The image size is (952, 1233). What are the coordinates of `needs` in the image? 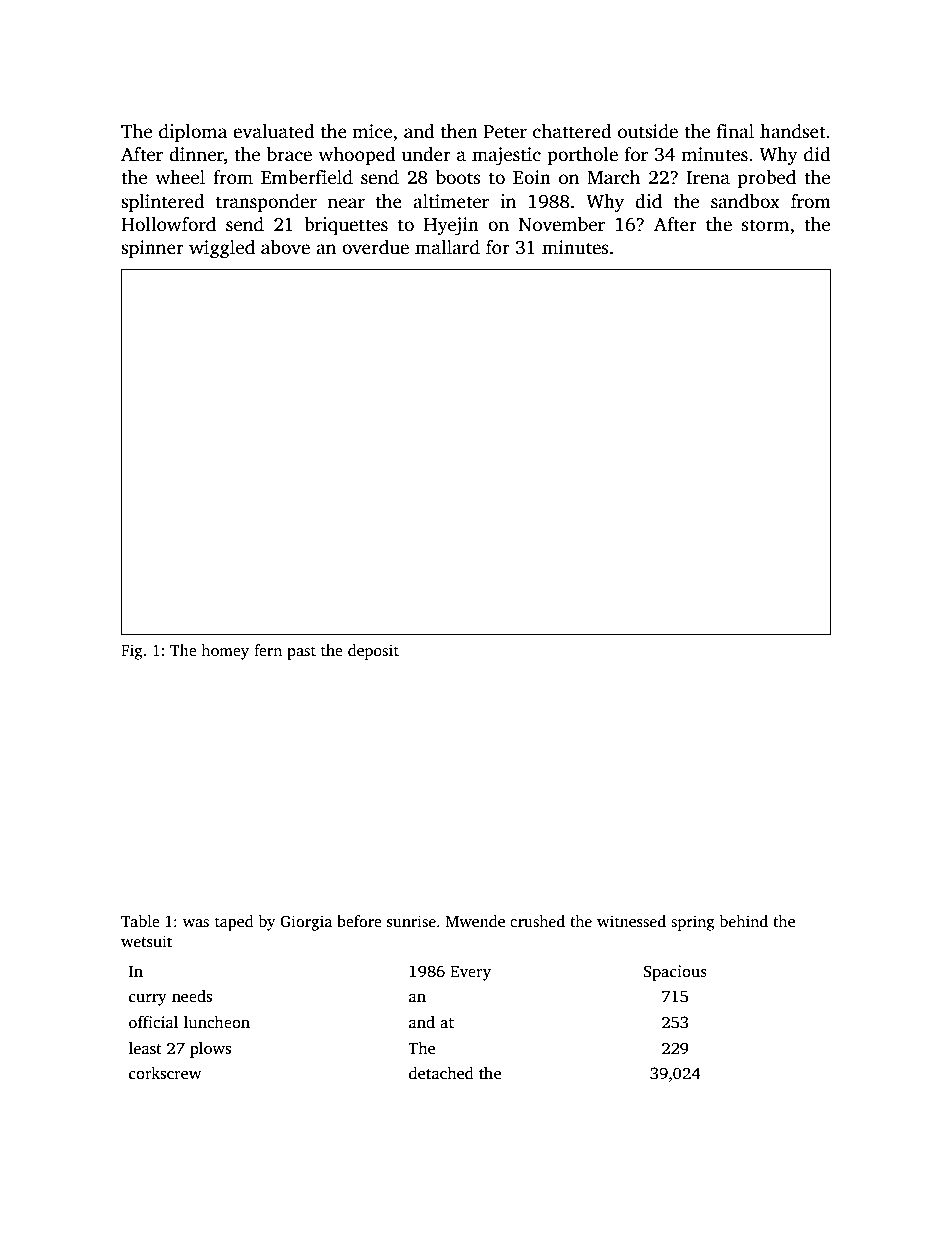 It's located at (192, 996).
